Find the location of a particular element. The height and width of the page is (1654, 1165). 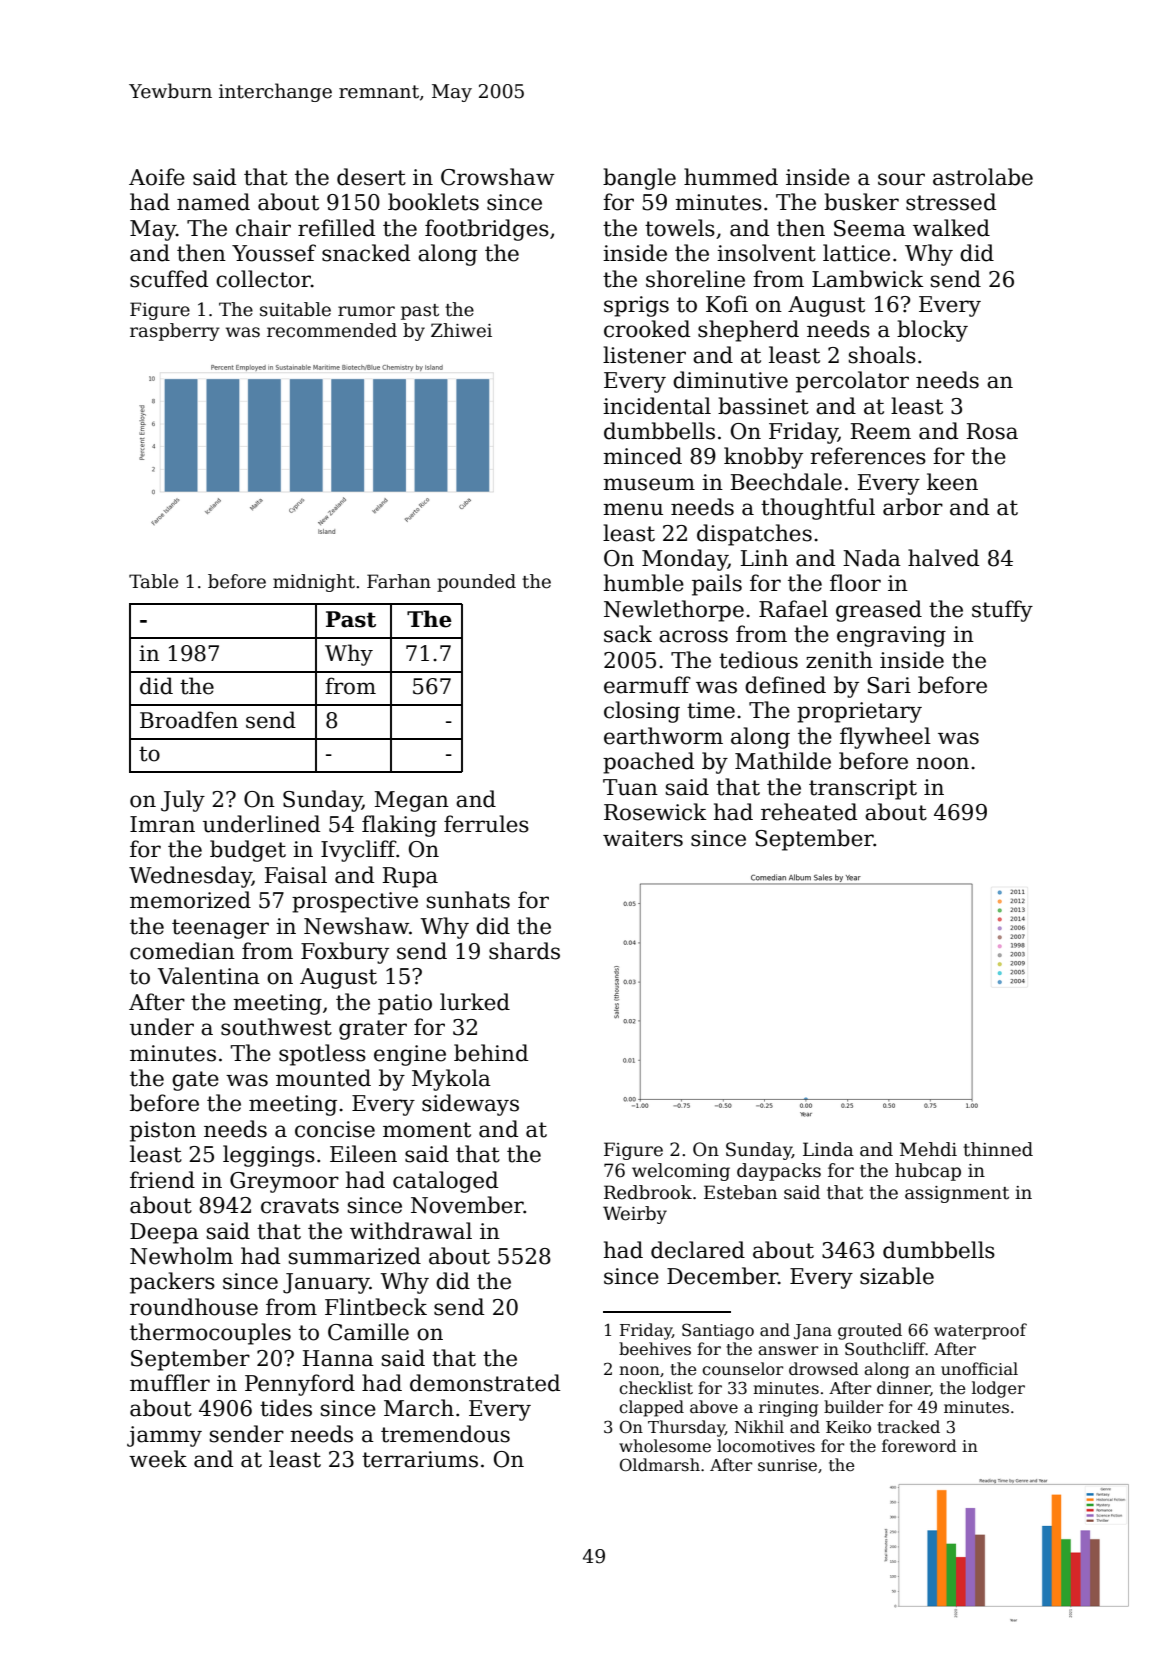

sideways is located at coordinates (470, 1105).
